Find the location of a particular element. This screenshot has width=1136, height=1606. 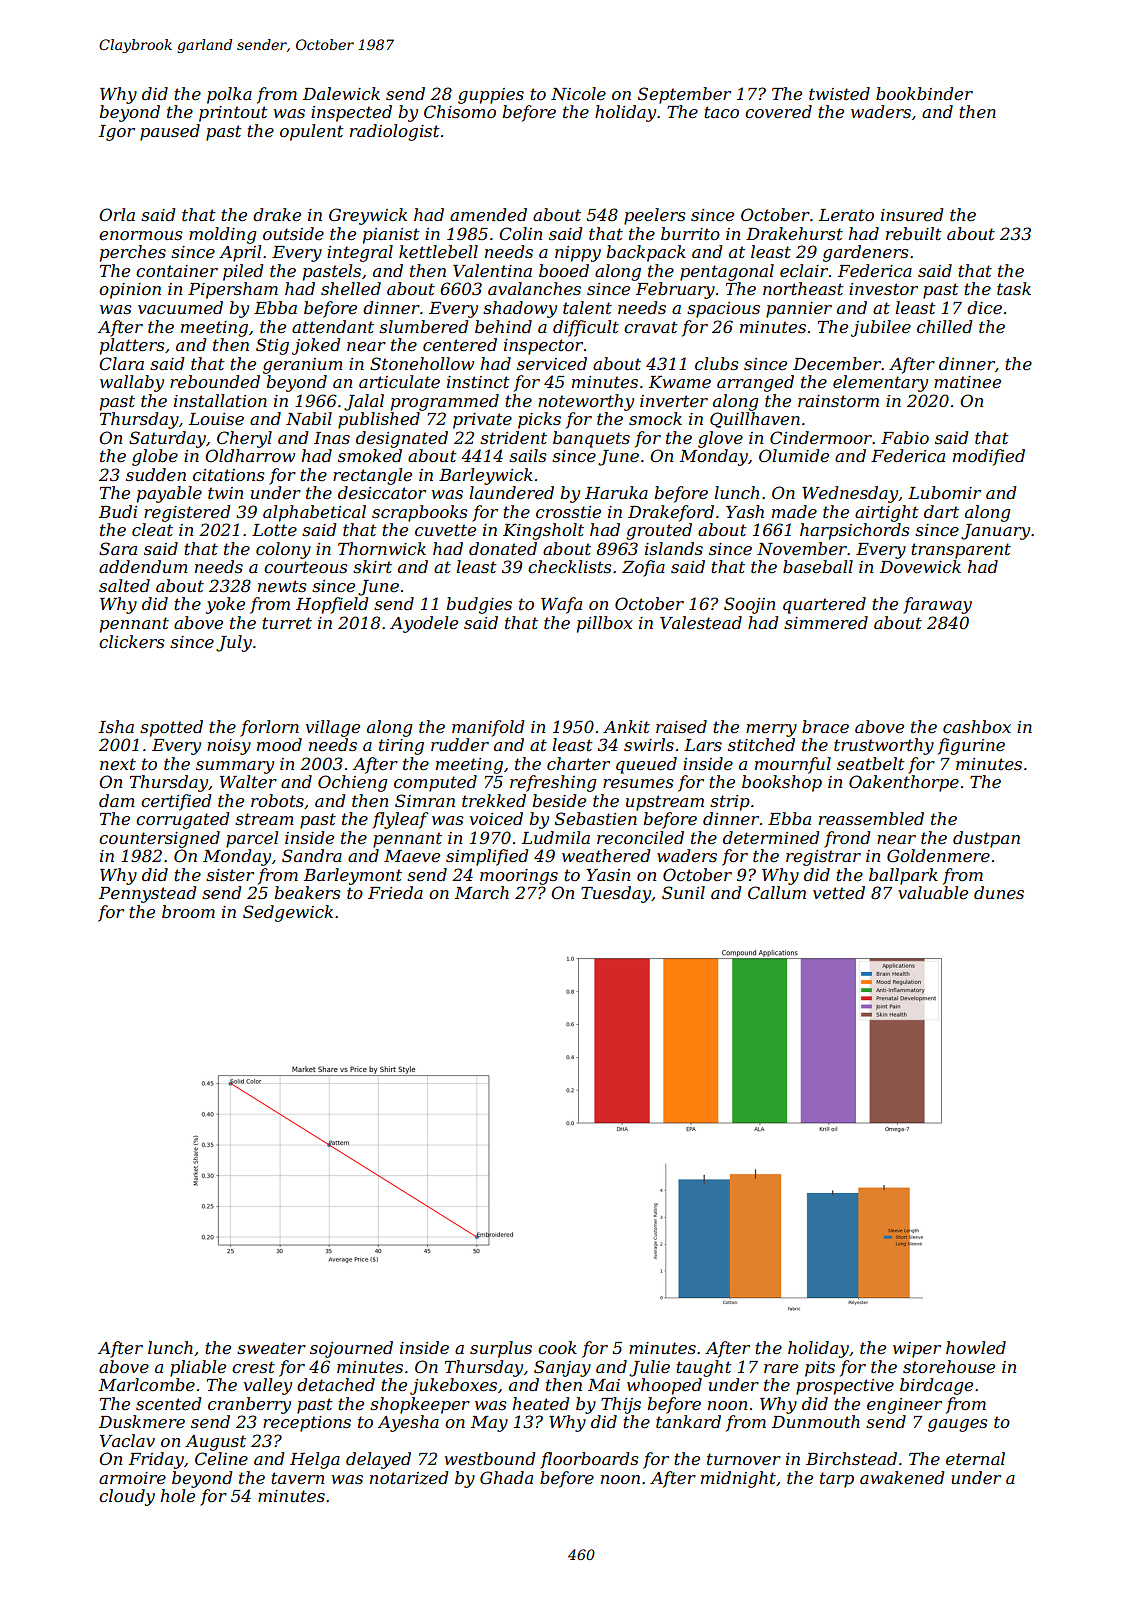

Ghada is located at coordinates (506, 1477).
